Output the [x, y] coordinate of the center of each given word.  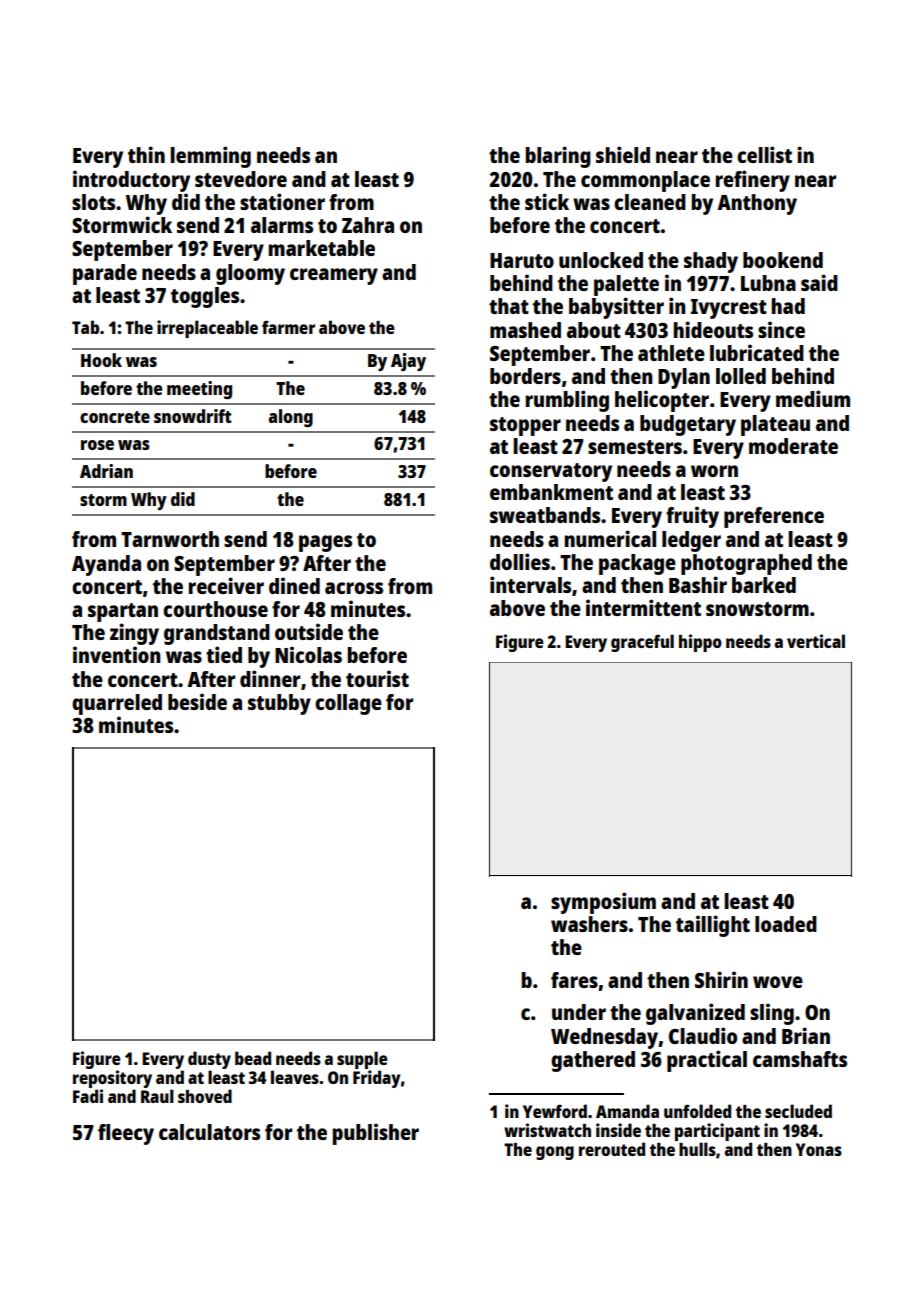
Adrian [106, 471]
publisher [375, 1134]
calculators [209, 1132]
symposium [603, 903]
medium [813, 398]
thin [146, 154]
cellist [764, 154]
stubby [279, 704]
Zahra [368, 225]
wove [778, 982]
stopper [525, 426]
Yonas [819, 1149]
